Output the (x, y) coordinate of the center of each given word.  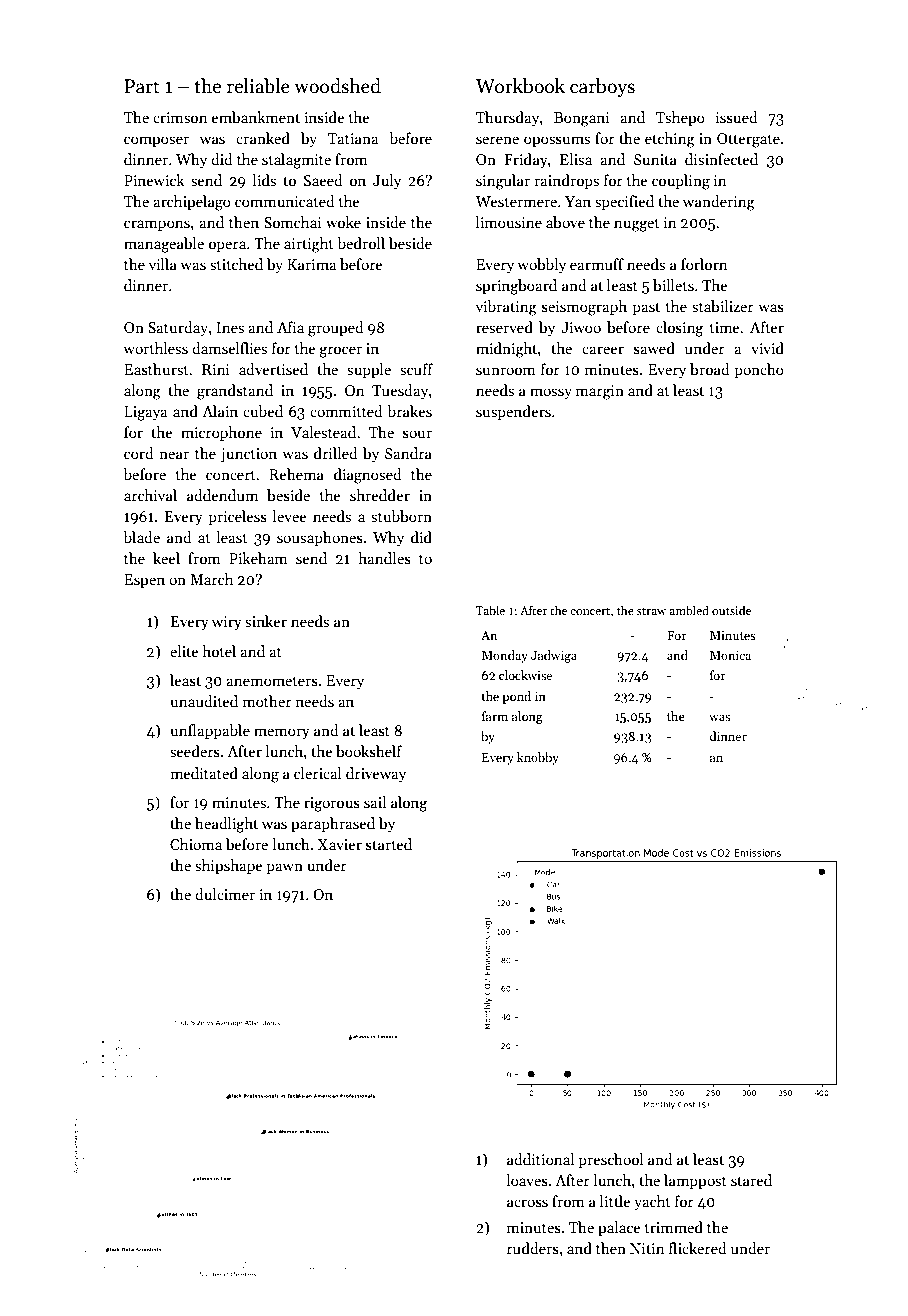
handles (384, 558)
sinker (266, 621)
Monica (730, 655)
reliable (258, 86)
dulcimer (225, 894)
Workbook (520, 86)
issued (737, 117)
